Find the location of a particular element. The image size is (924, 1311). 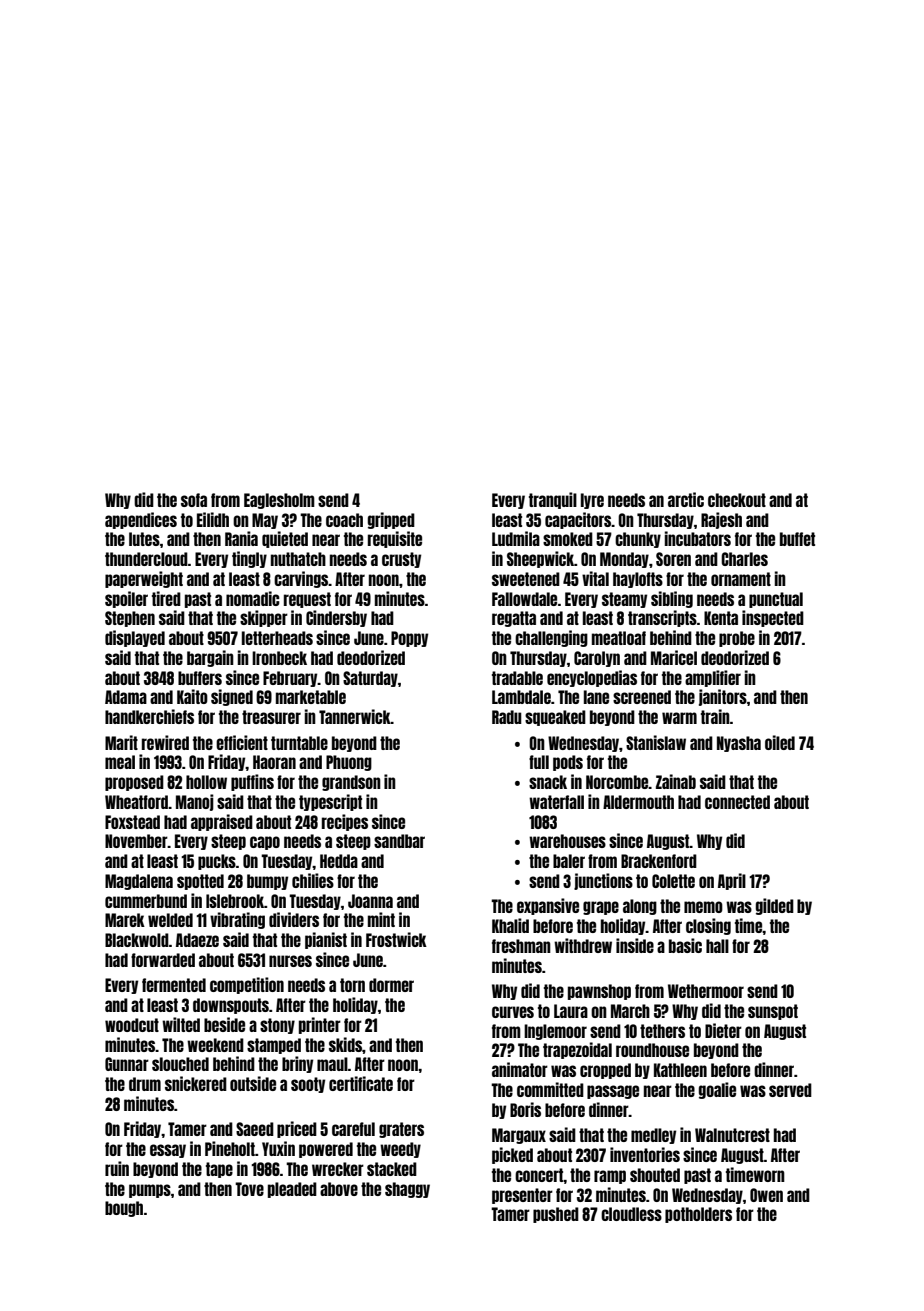

potholders is located at coordinates (698, 1215).
